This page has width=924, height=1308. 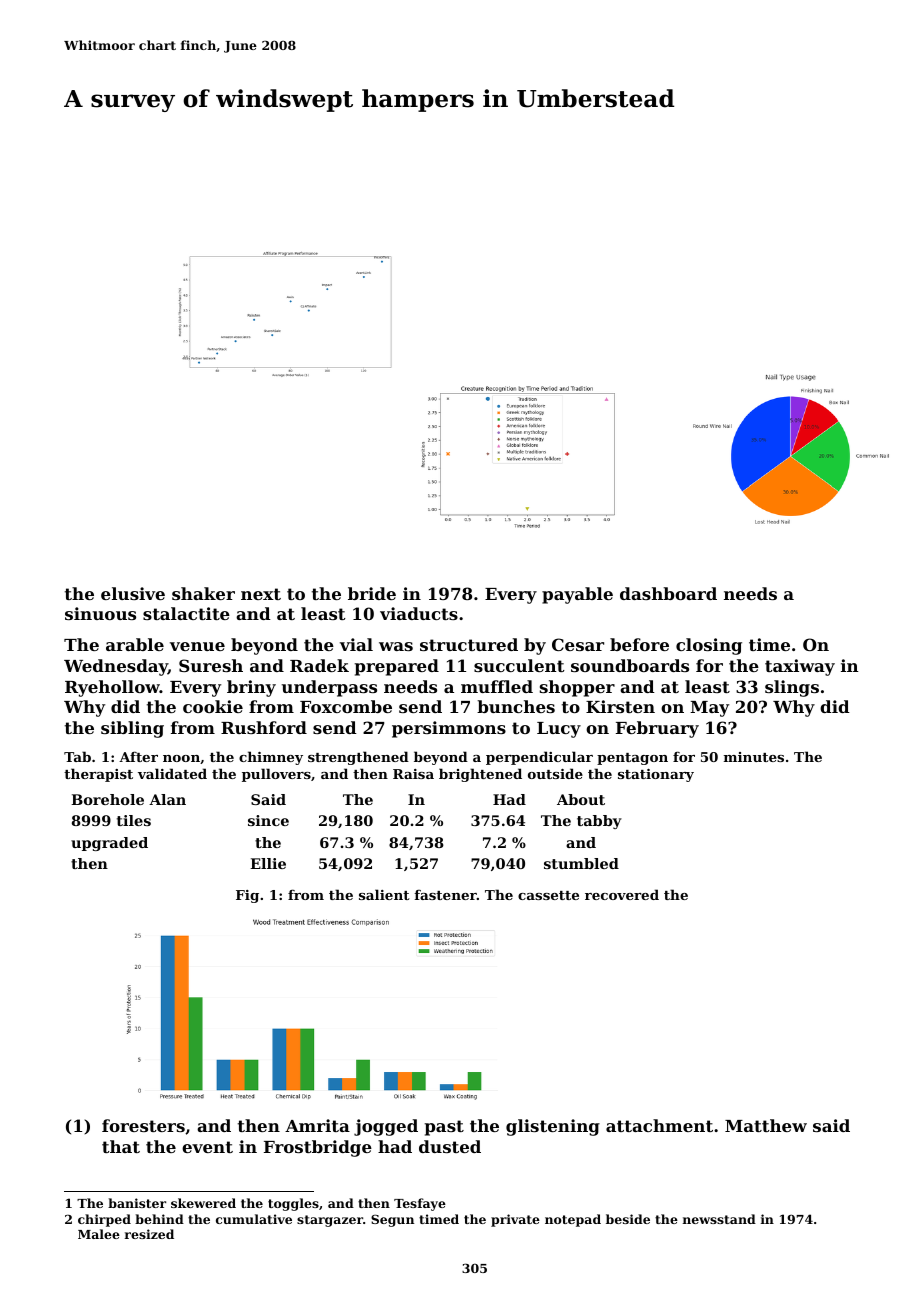 I want to click on briny, so click(x=251, y=688).
